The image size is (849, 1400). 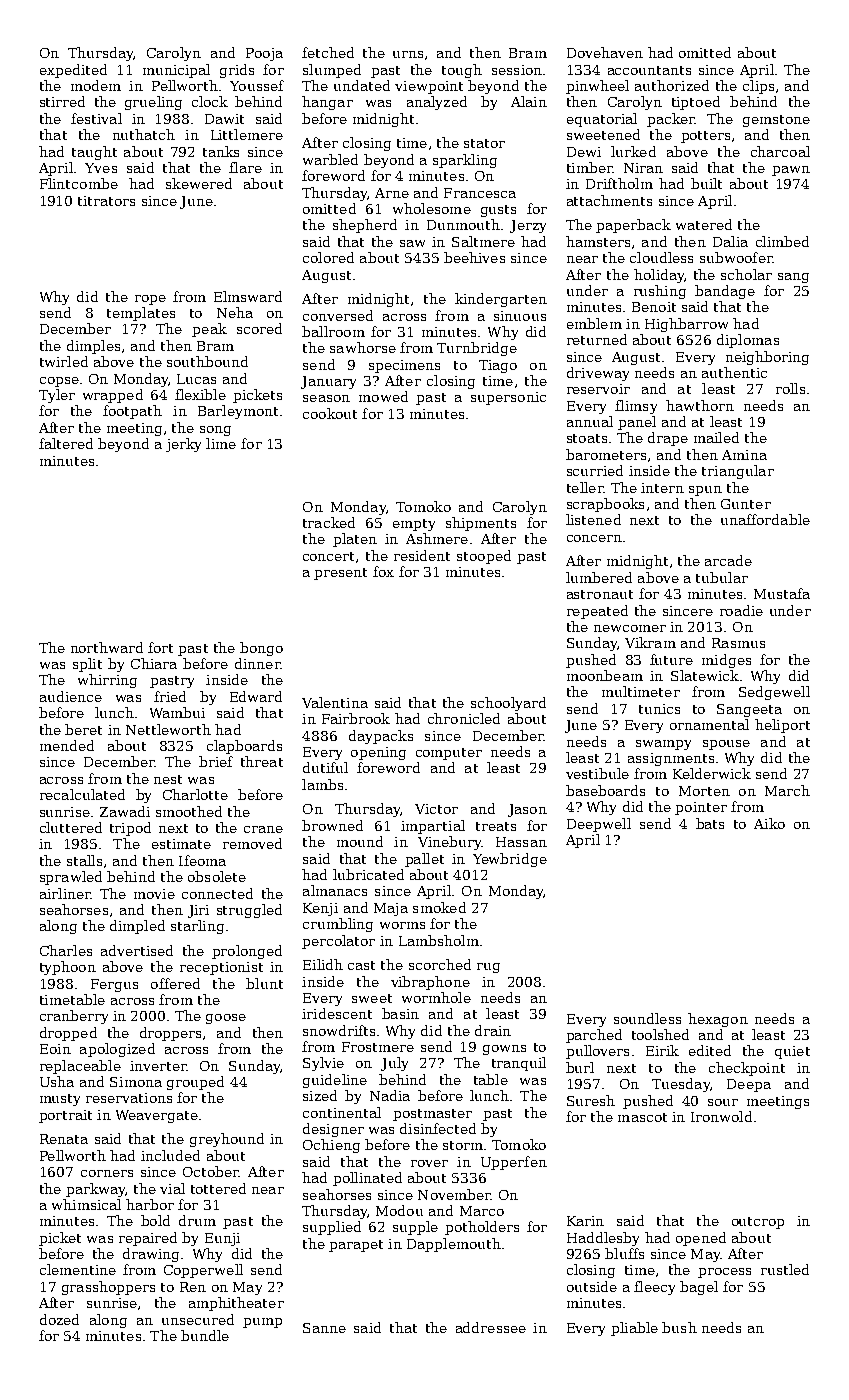 What do you see at coordinates (356, 1246) in the screenshot?
I see `parapet` at bounding box center [356, 1246].
